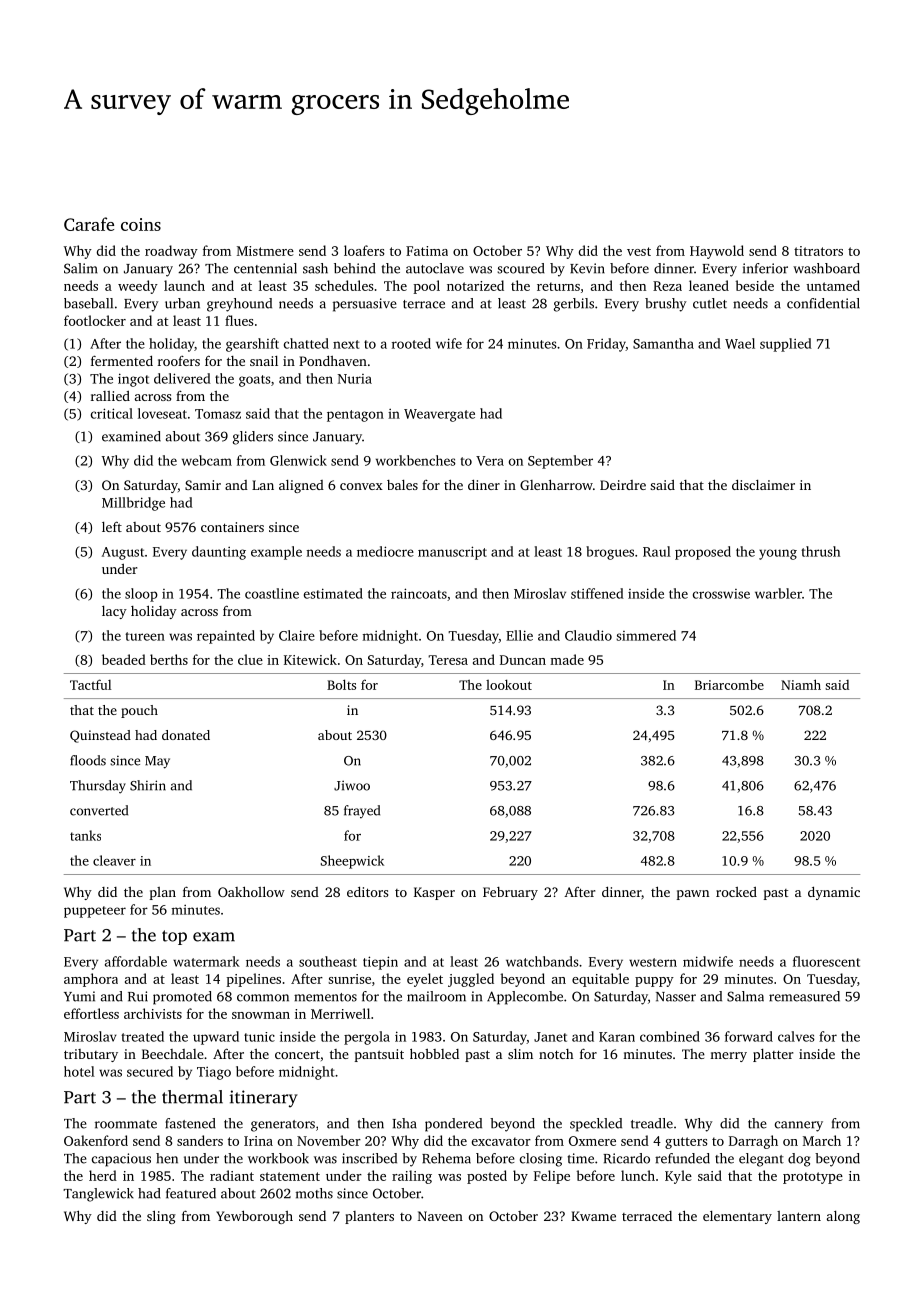  Describe the element at coordinates (251, 891) in the screenshot. I see `Oakhollow` at that location.
